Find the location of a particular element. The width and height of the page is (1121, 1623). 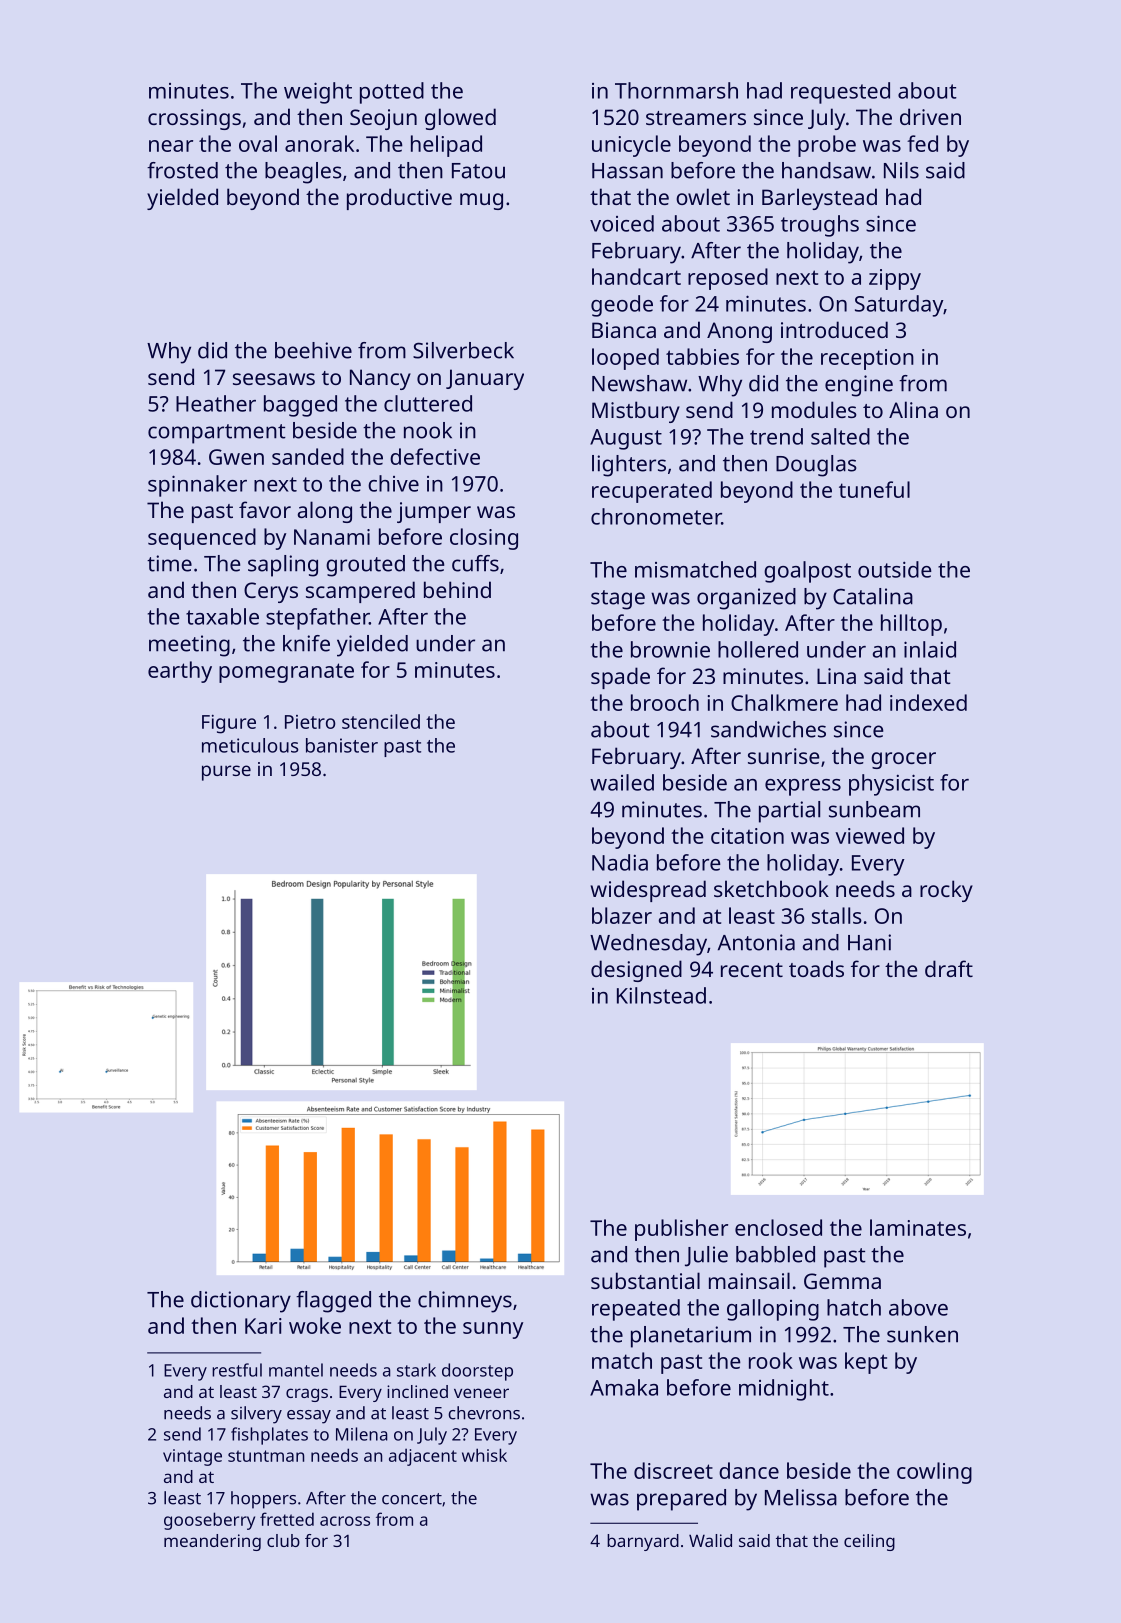

stenciled is located at coordinates (381, 721).
